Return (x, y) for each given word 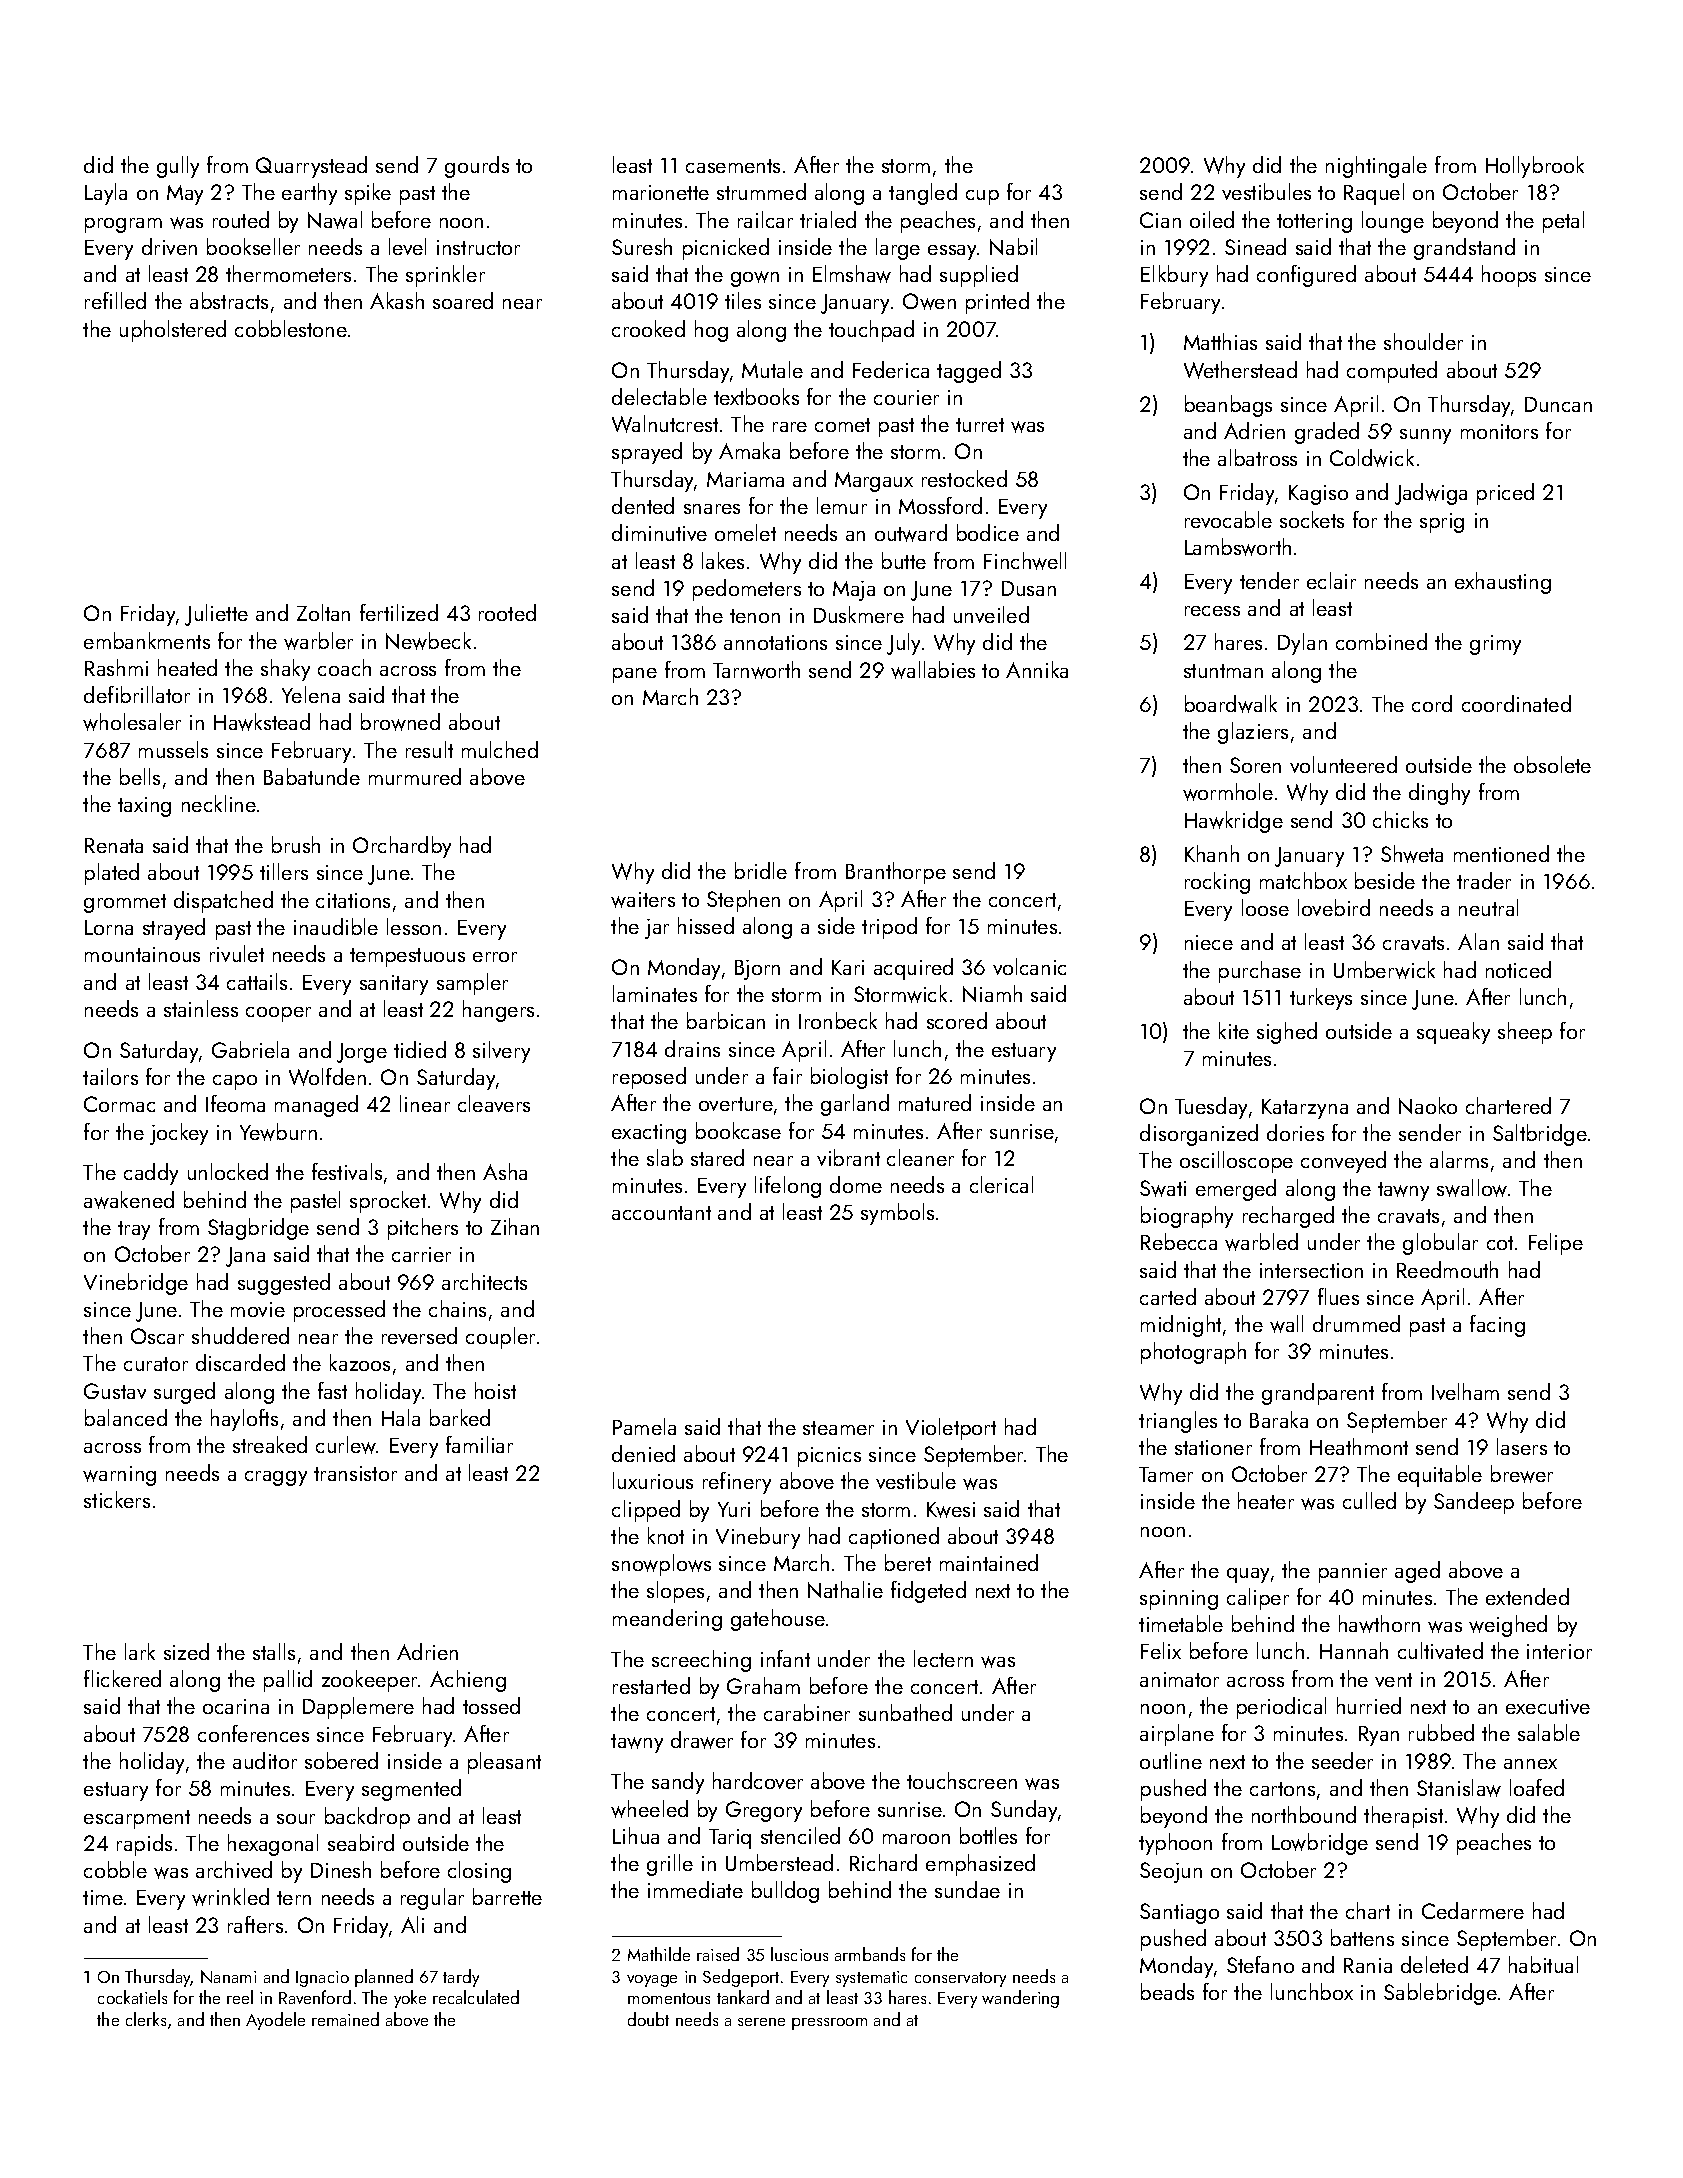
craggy (276, 1478)
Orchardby (402, 847)
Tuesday (1211, 1108)
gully (178, 167)
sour (296, 1819)
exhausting (1503, 583)
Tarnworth (756, 670)
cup (982, 197)
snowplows (661, 1565)
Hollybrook (1535, 167)
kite (1234, 1030)
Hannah (1354, 1650)
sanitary (394, 985)
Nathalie (845, 1589)
